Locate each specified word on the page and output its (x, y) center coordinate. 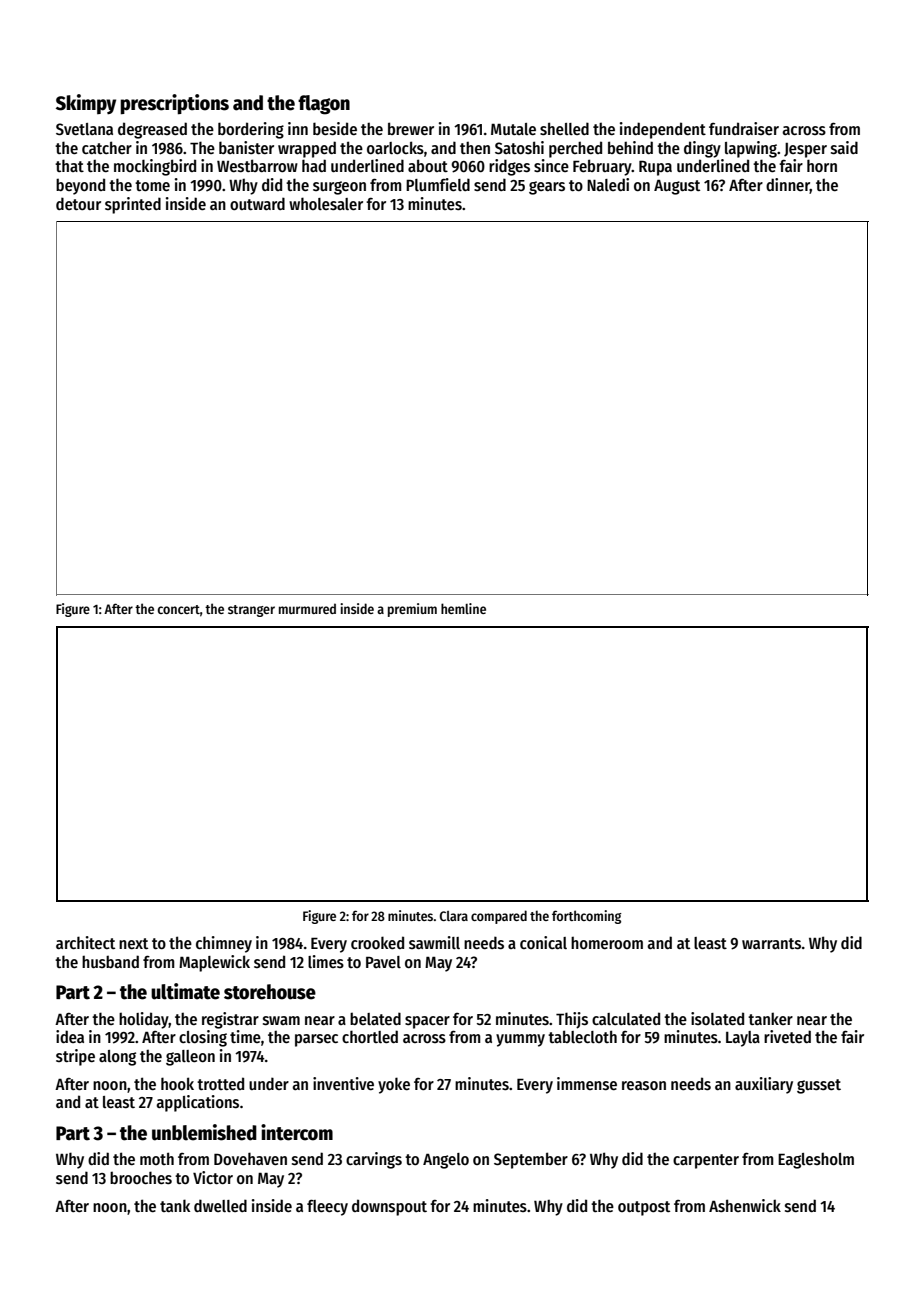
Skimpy (86, 104)
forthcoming (587, 917)
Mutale (513, 129)
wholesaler (326, 204)
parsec (316, 1040)
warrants (771, 943)
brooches (141, 1178)
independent (663, 130)
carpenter (706, 1161)
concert (179, 609)
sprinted (133, 205)
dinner (788, 186)
